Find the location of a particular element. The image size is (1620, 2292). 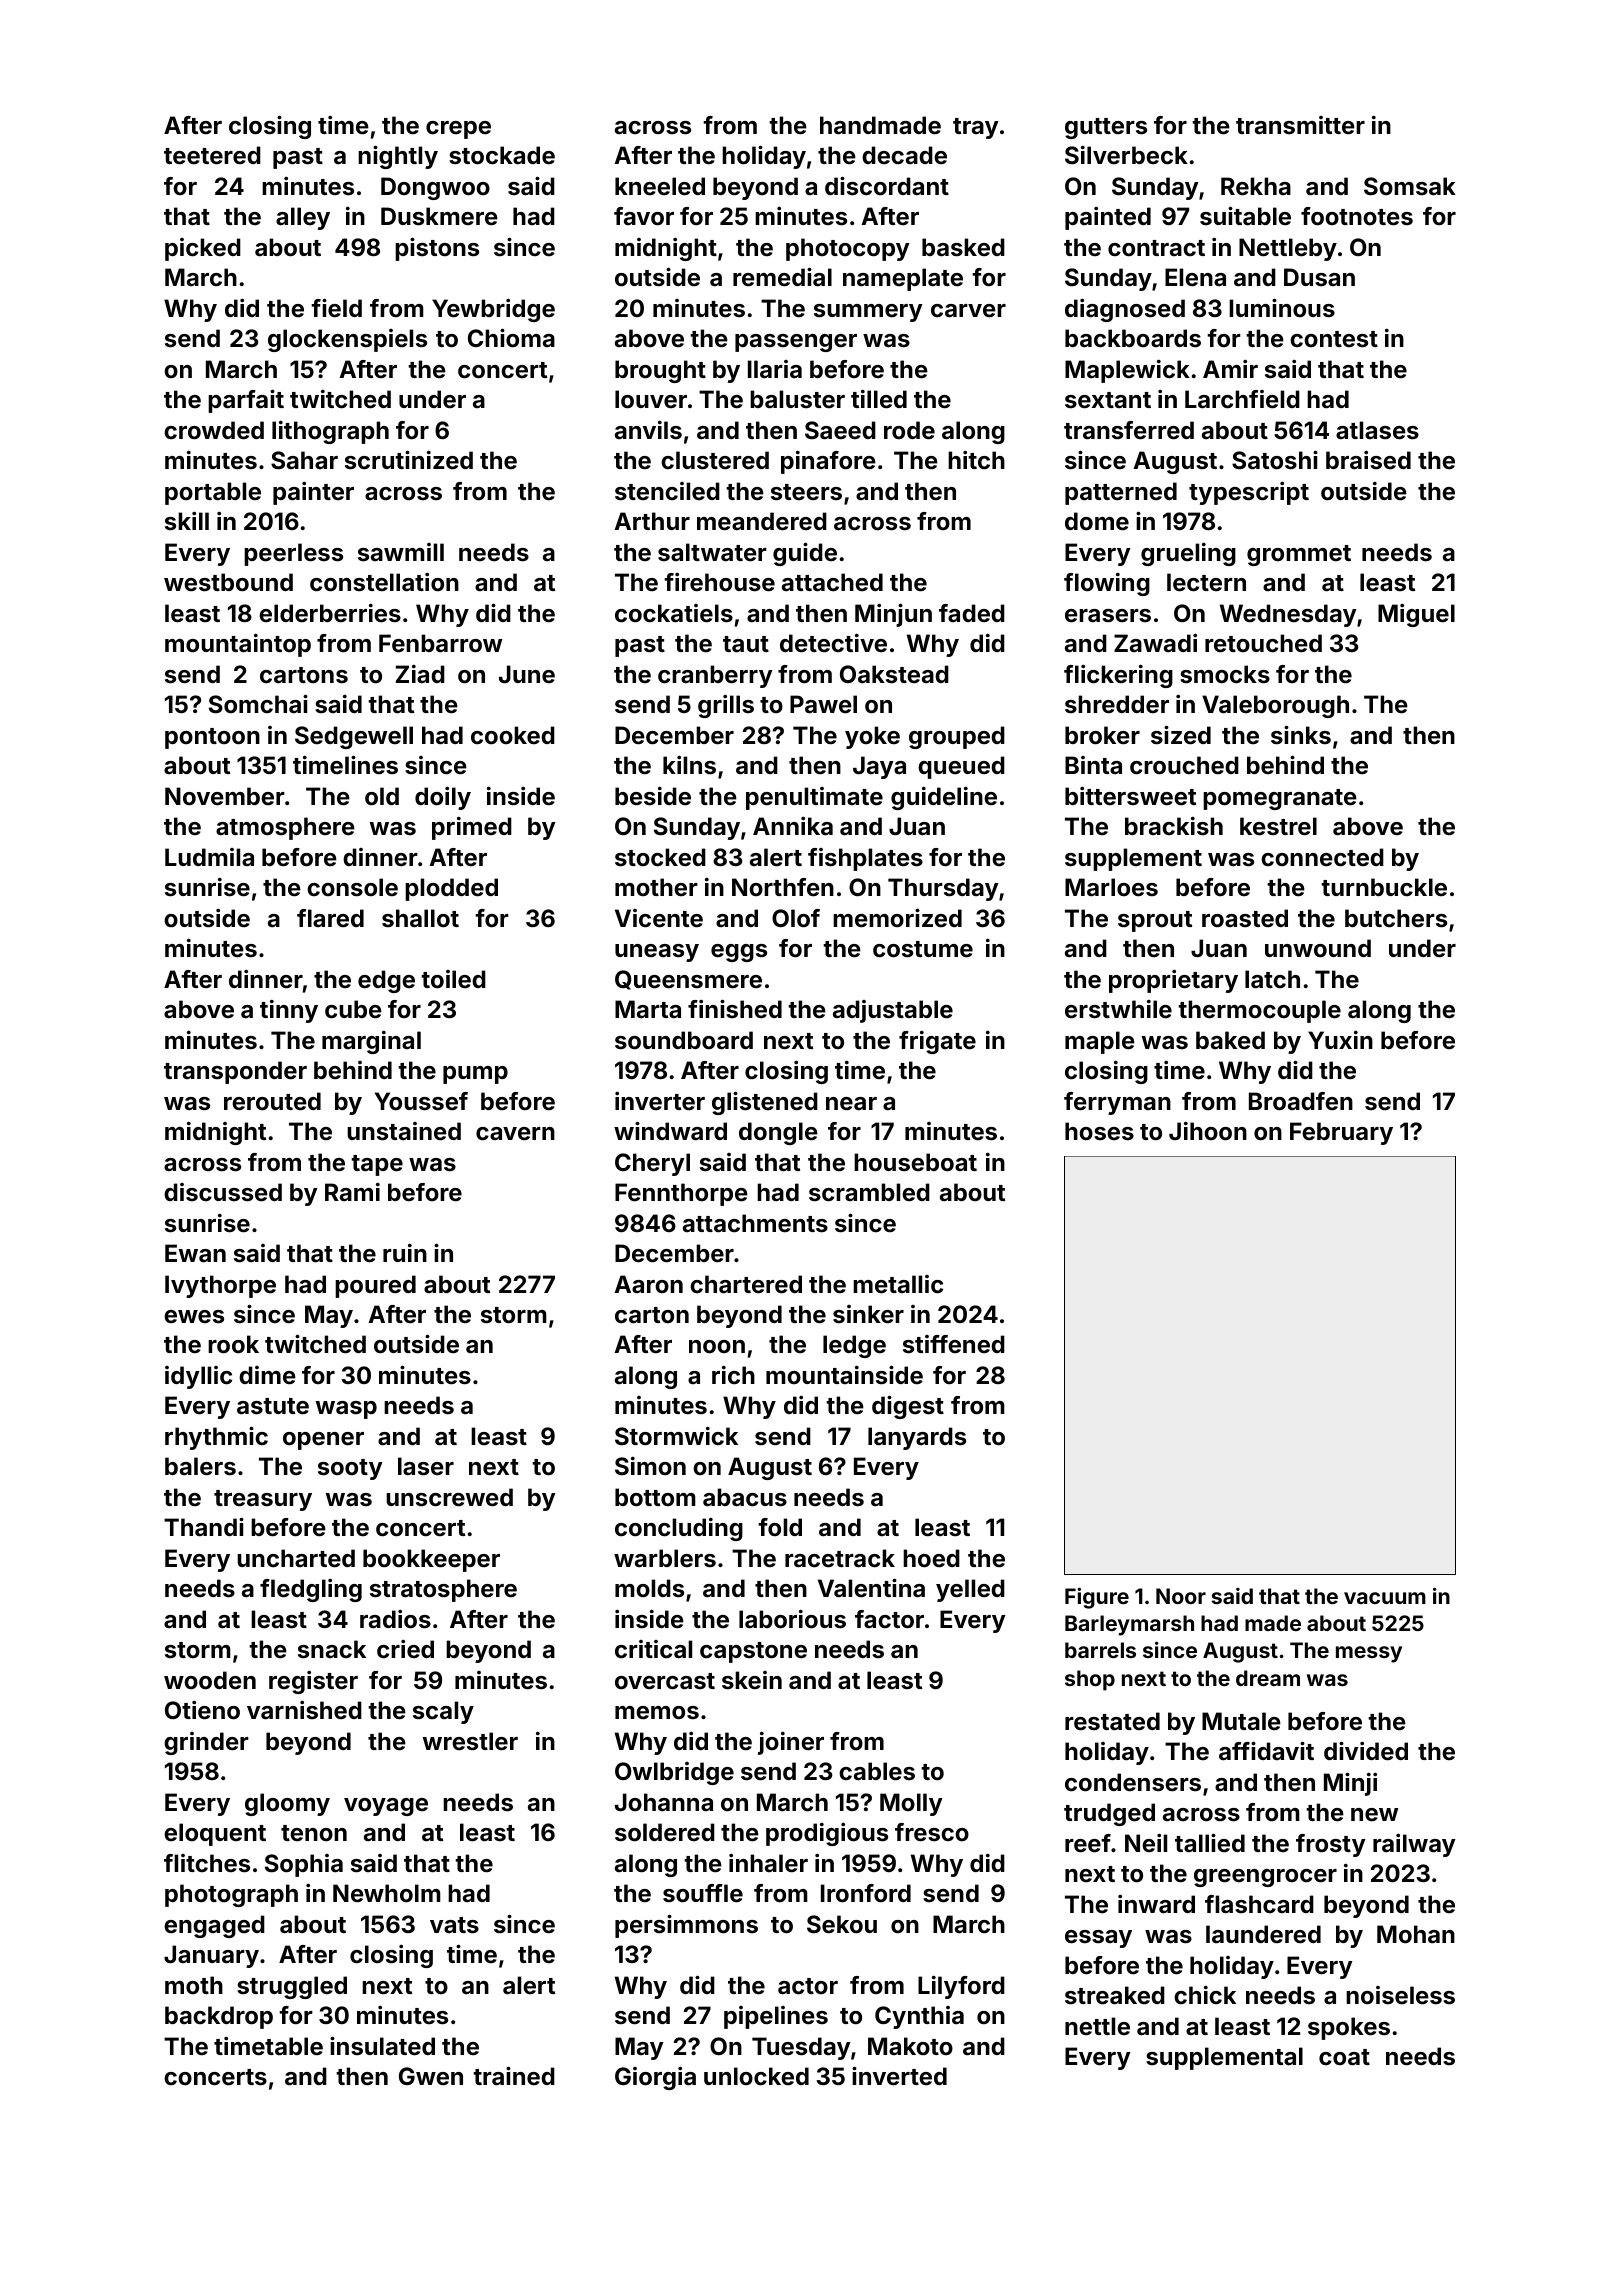

cables is located at coordinates (877, 1771).
